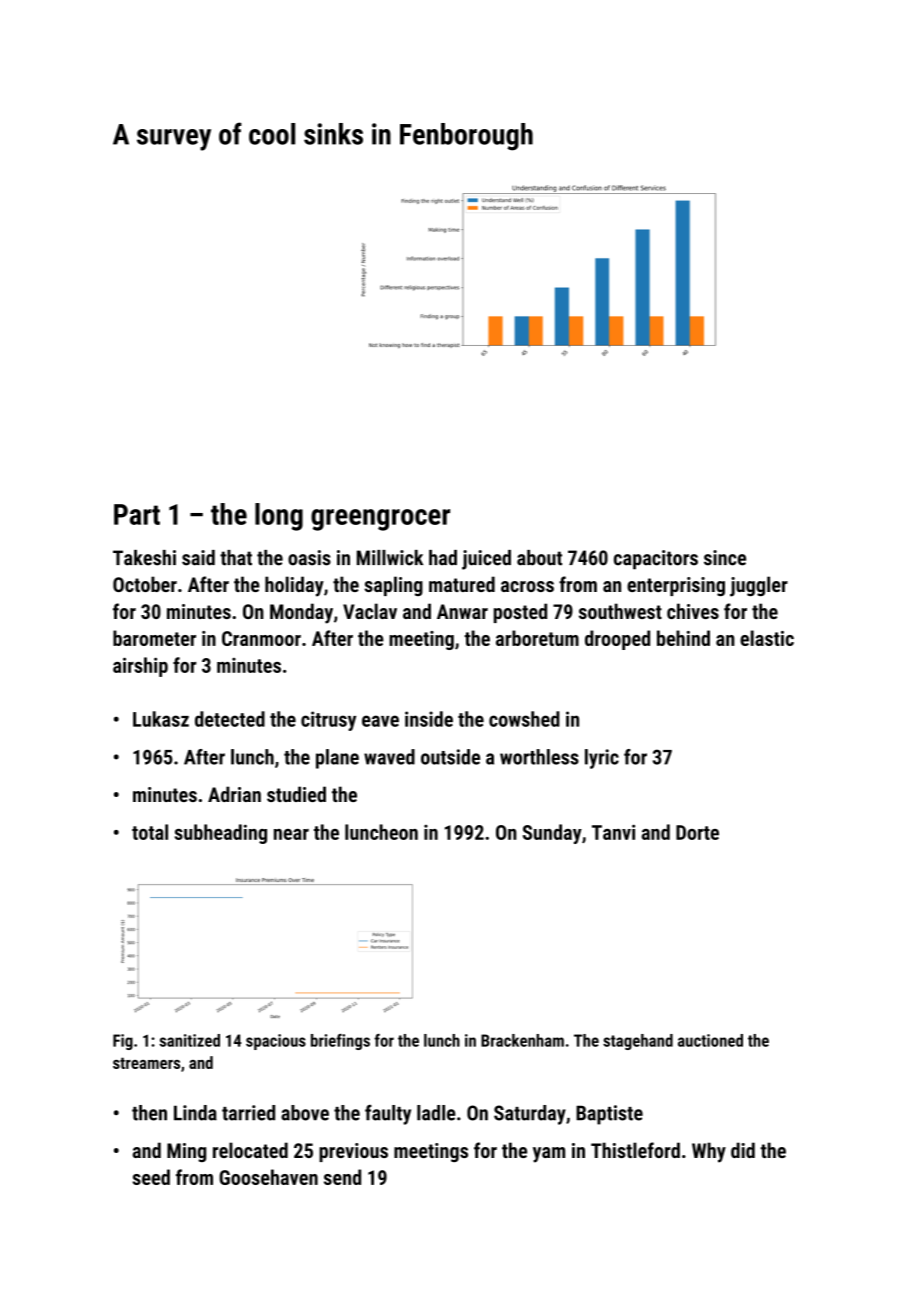 This screenshot has width=924, height=1314. Describe the element at coordinates (268, 1177) in the screenshot. I see `Goosehaven` at that location.
